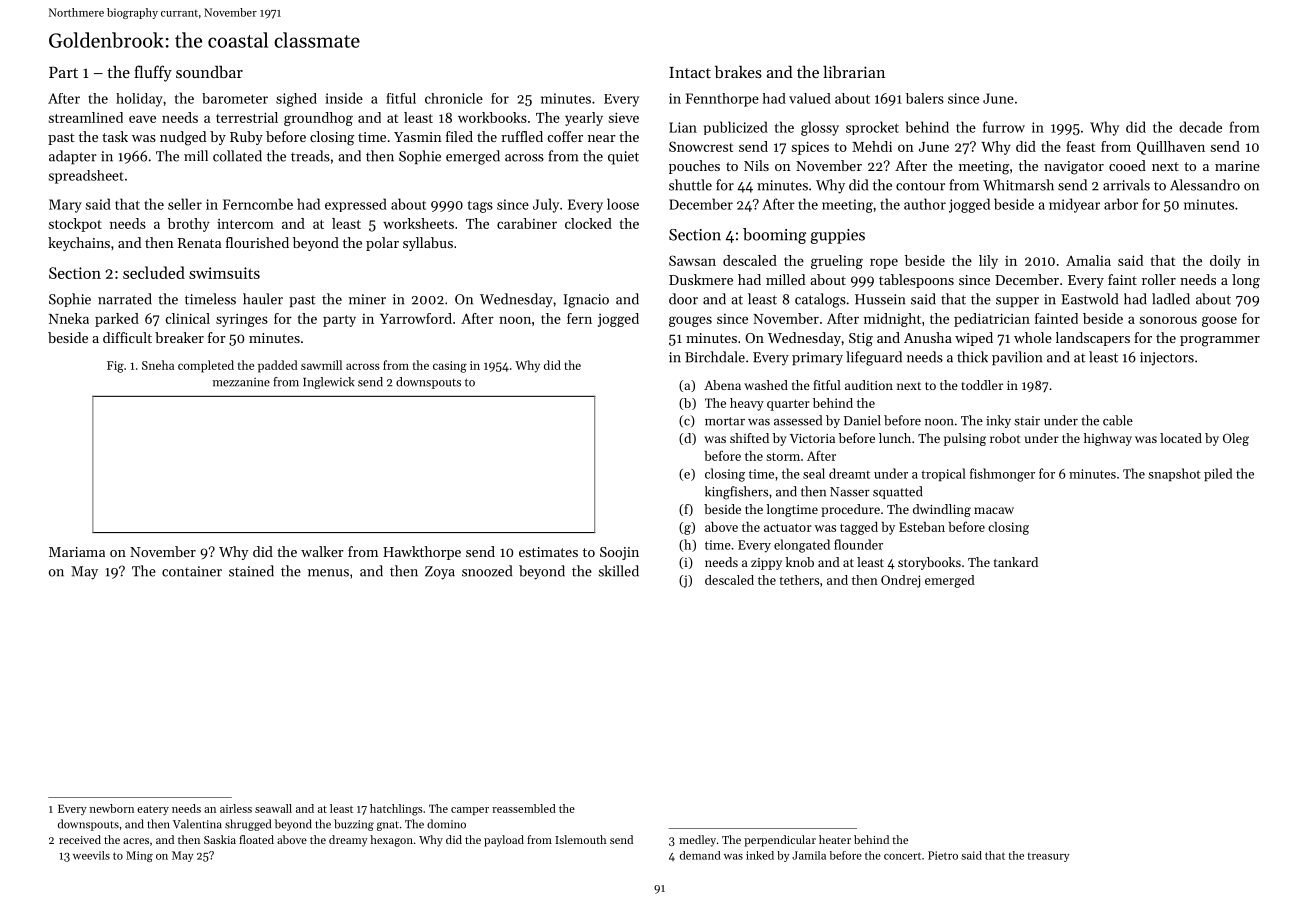  Describe the element at coordinates (1074, 168) in the screenshot. I see `navigator` at that location.
